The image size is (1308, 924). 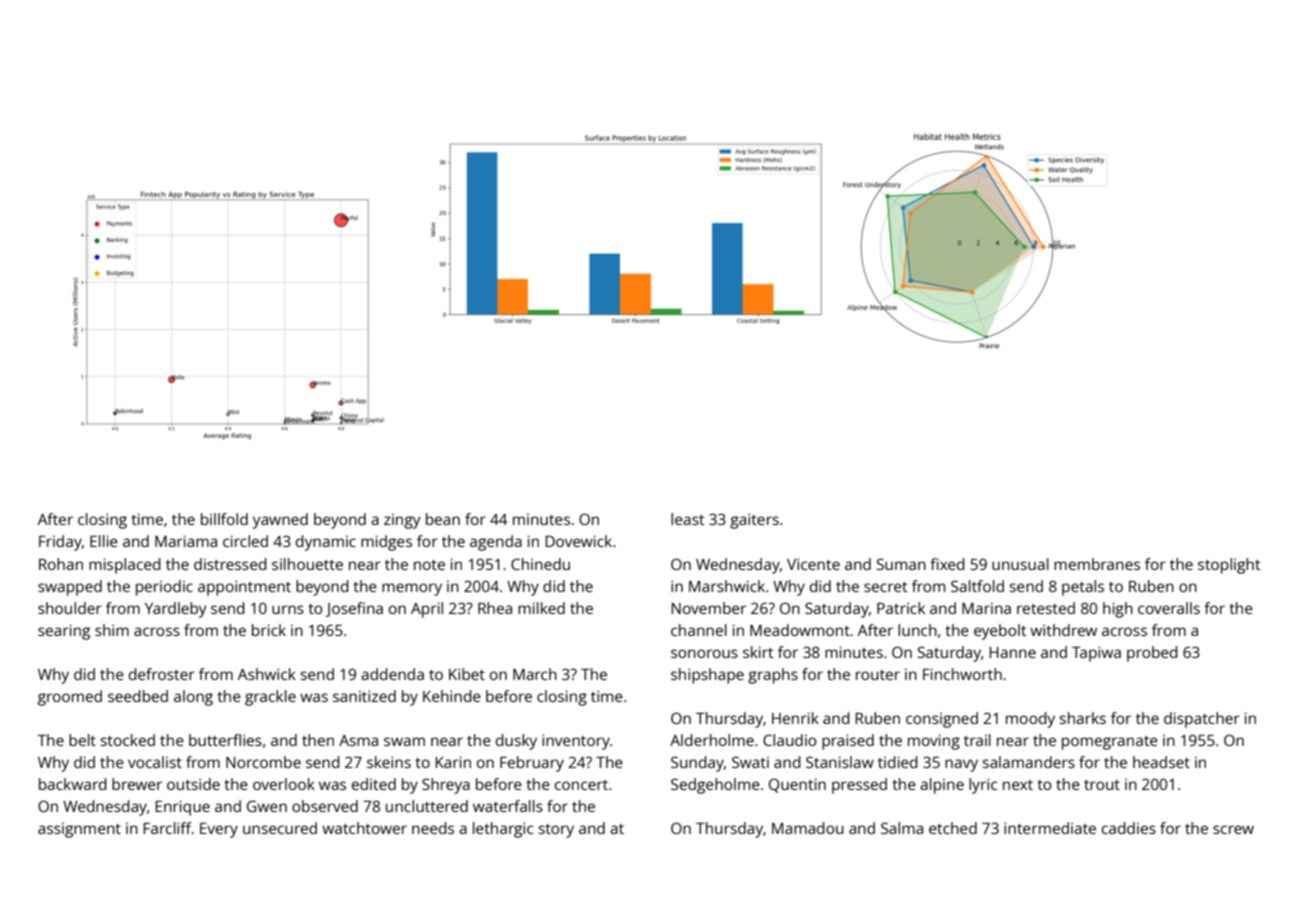 What do you see at coordinates (1152, 654) in the screenshot?
I see `probed` at bounding box center [1152, 654].
